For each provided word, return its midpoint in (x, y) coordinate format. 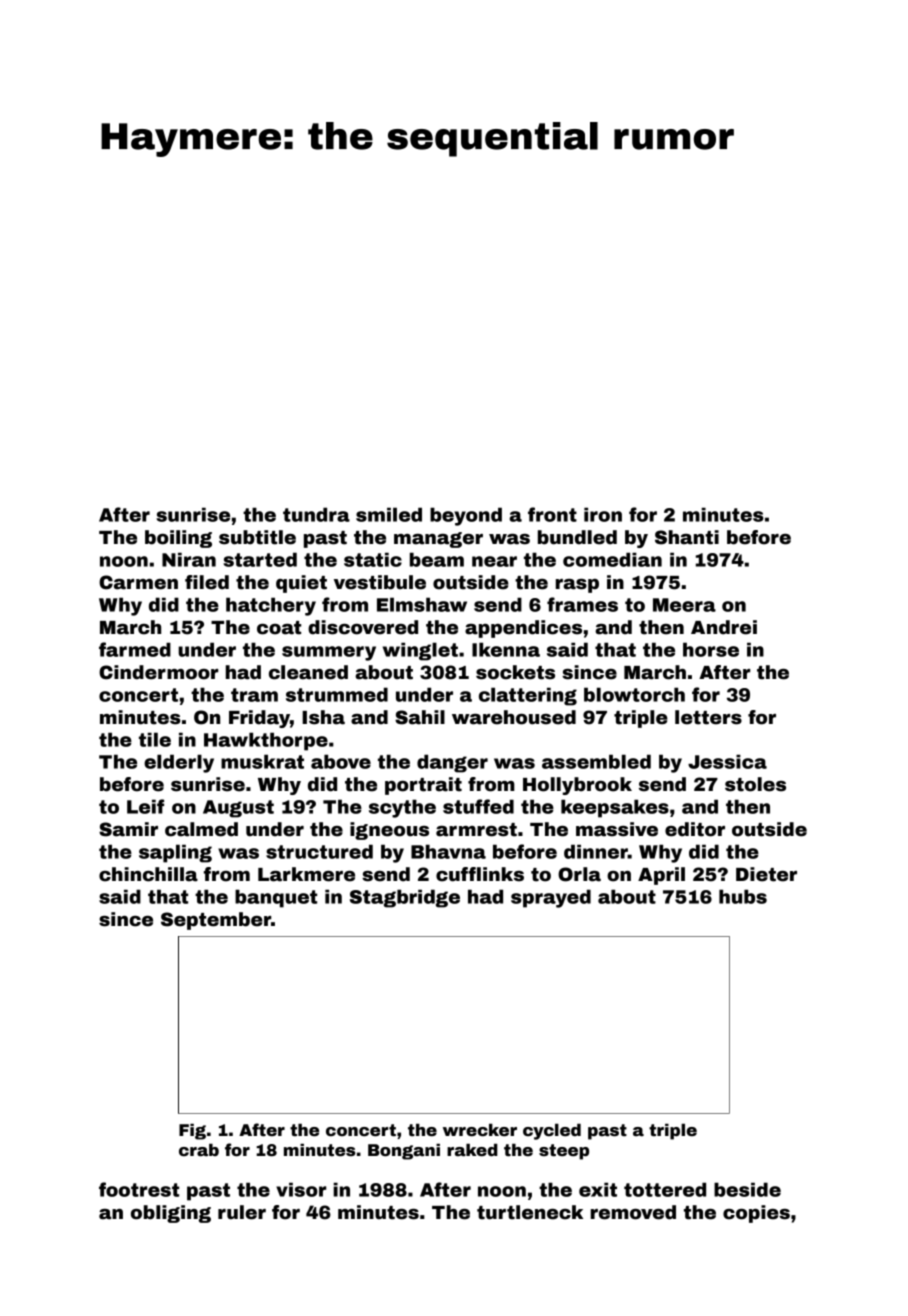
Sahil (420, 717)
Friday (259, 719)
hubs (743, 896)
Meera (684, 605)
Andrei (724, 627)
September (216, 921)
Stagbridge (405, 898)
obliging (171, 1214)
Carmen (138, 582)
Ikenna (506, 649)
